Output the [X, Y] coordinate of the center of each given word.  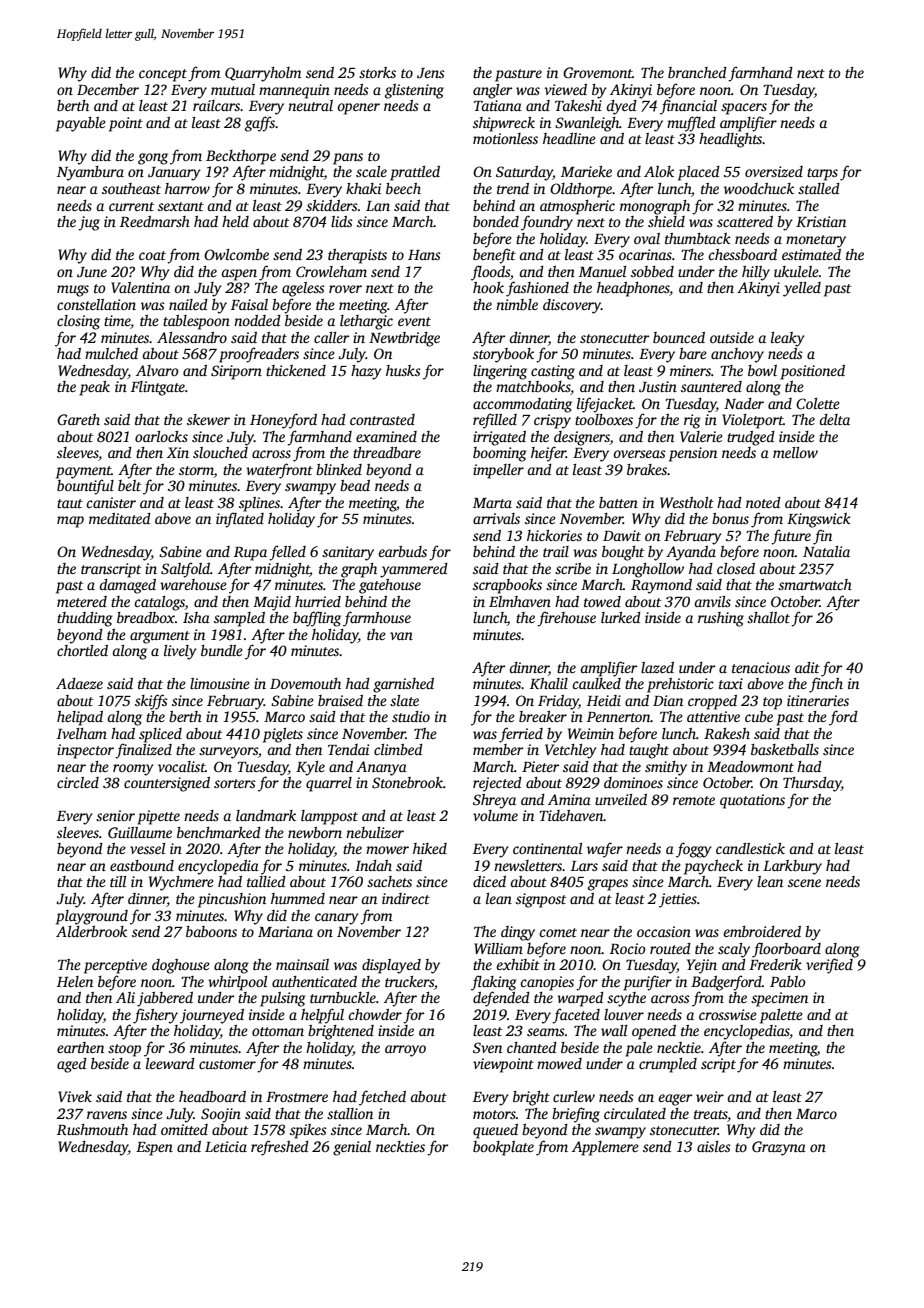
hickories [554, 535]
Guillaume [140, 832]
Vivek [75, 1096]
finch [826, 685]
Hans [424, 255]
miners [690, 370]
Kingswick [819, 520]
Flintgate [158, 388]
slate [404, 700]
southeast [131, 188]
